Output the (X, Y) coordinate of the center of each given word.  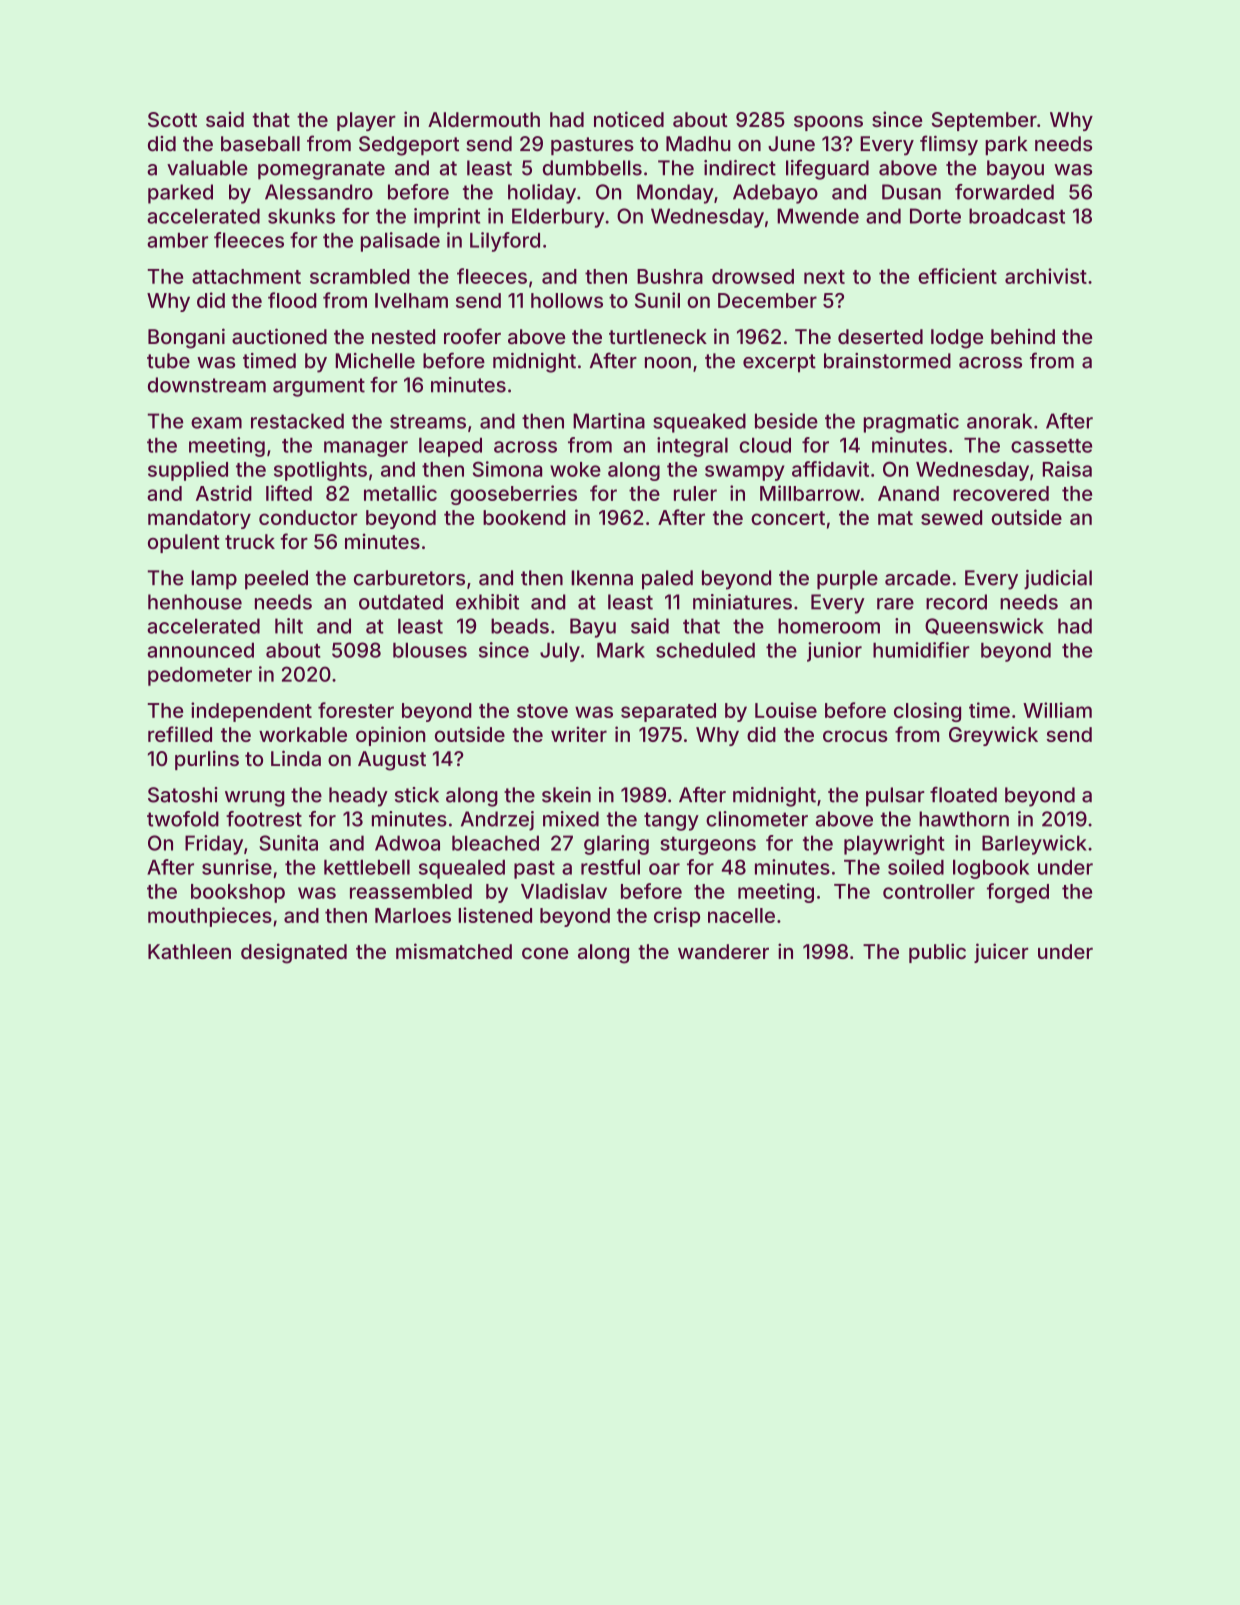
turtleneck (658, 336)
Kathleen (189, 951)
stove (542, 711)
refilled (180, 734)
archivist (1046, 276)
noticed (629, 119)
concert (788, 518)
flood (292, 300)
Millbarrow (810, 493)
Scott (172, 119)
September (984, 121)
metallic (400, 493)
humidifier (921, 650)
